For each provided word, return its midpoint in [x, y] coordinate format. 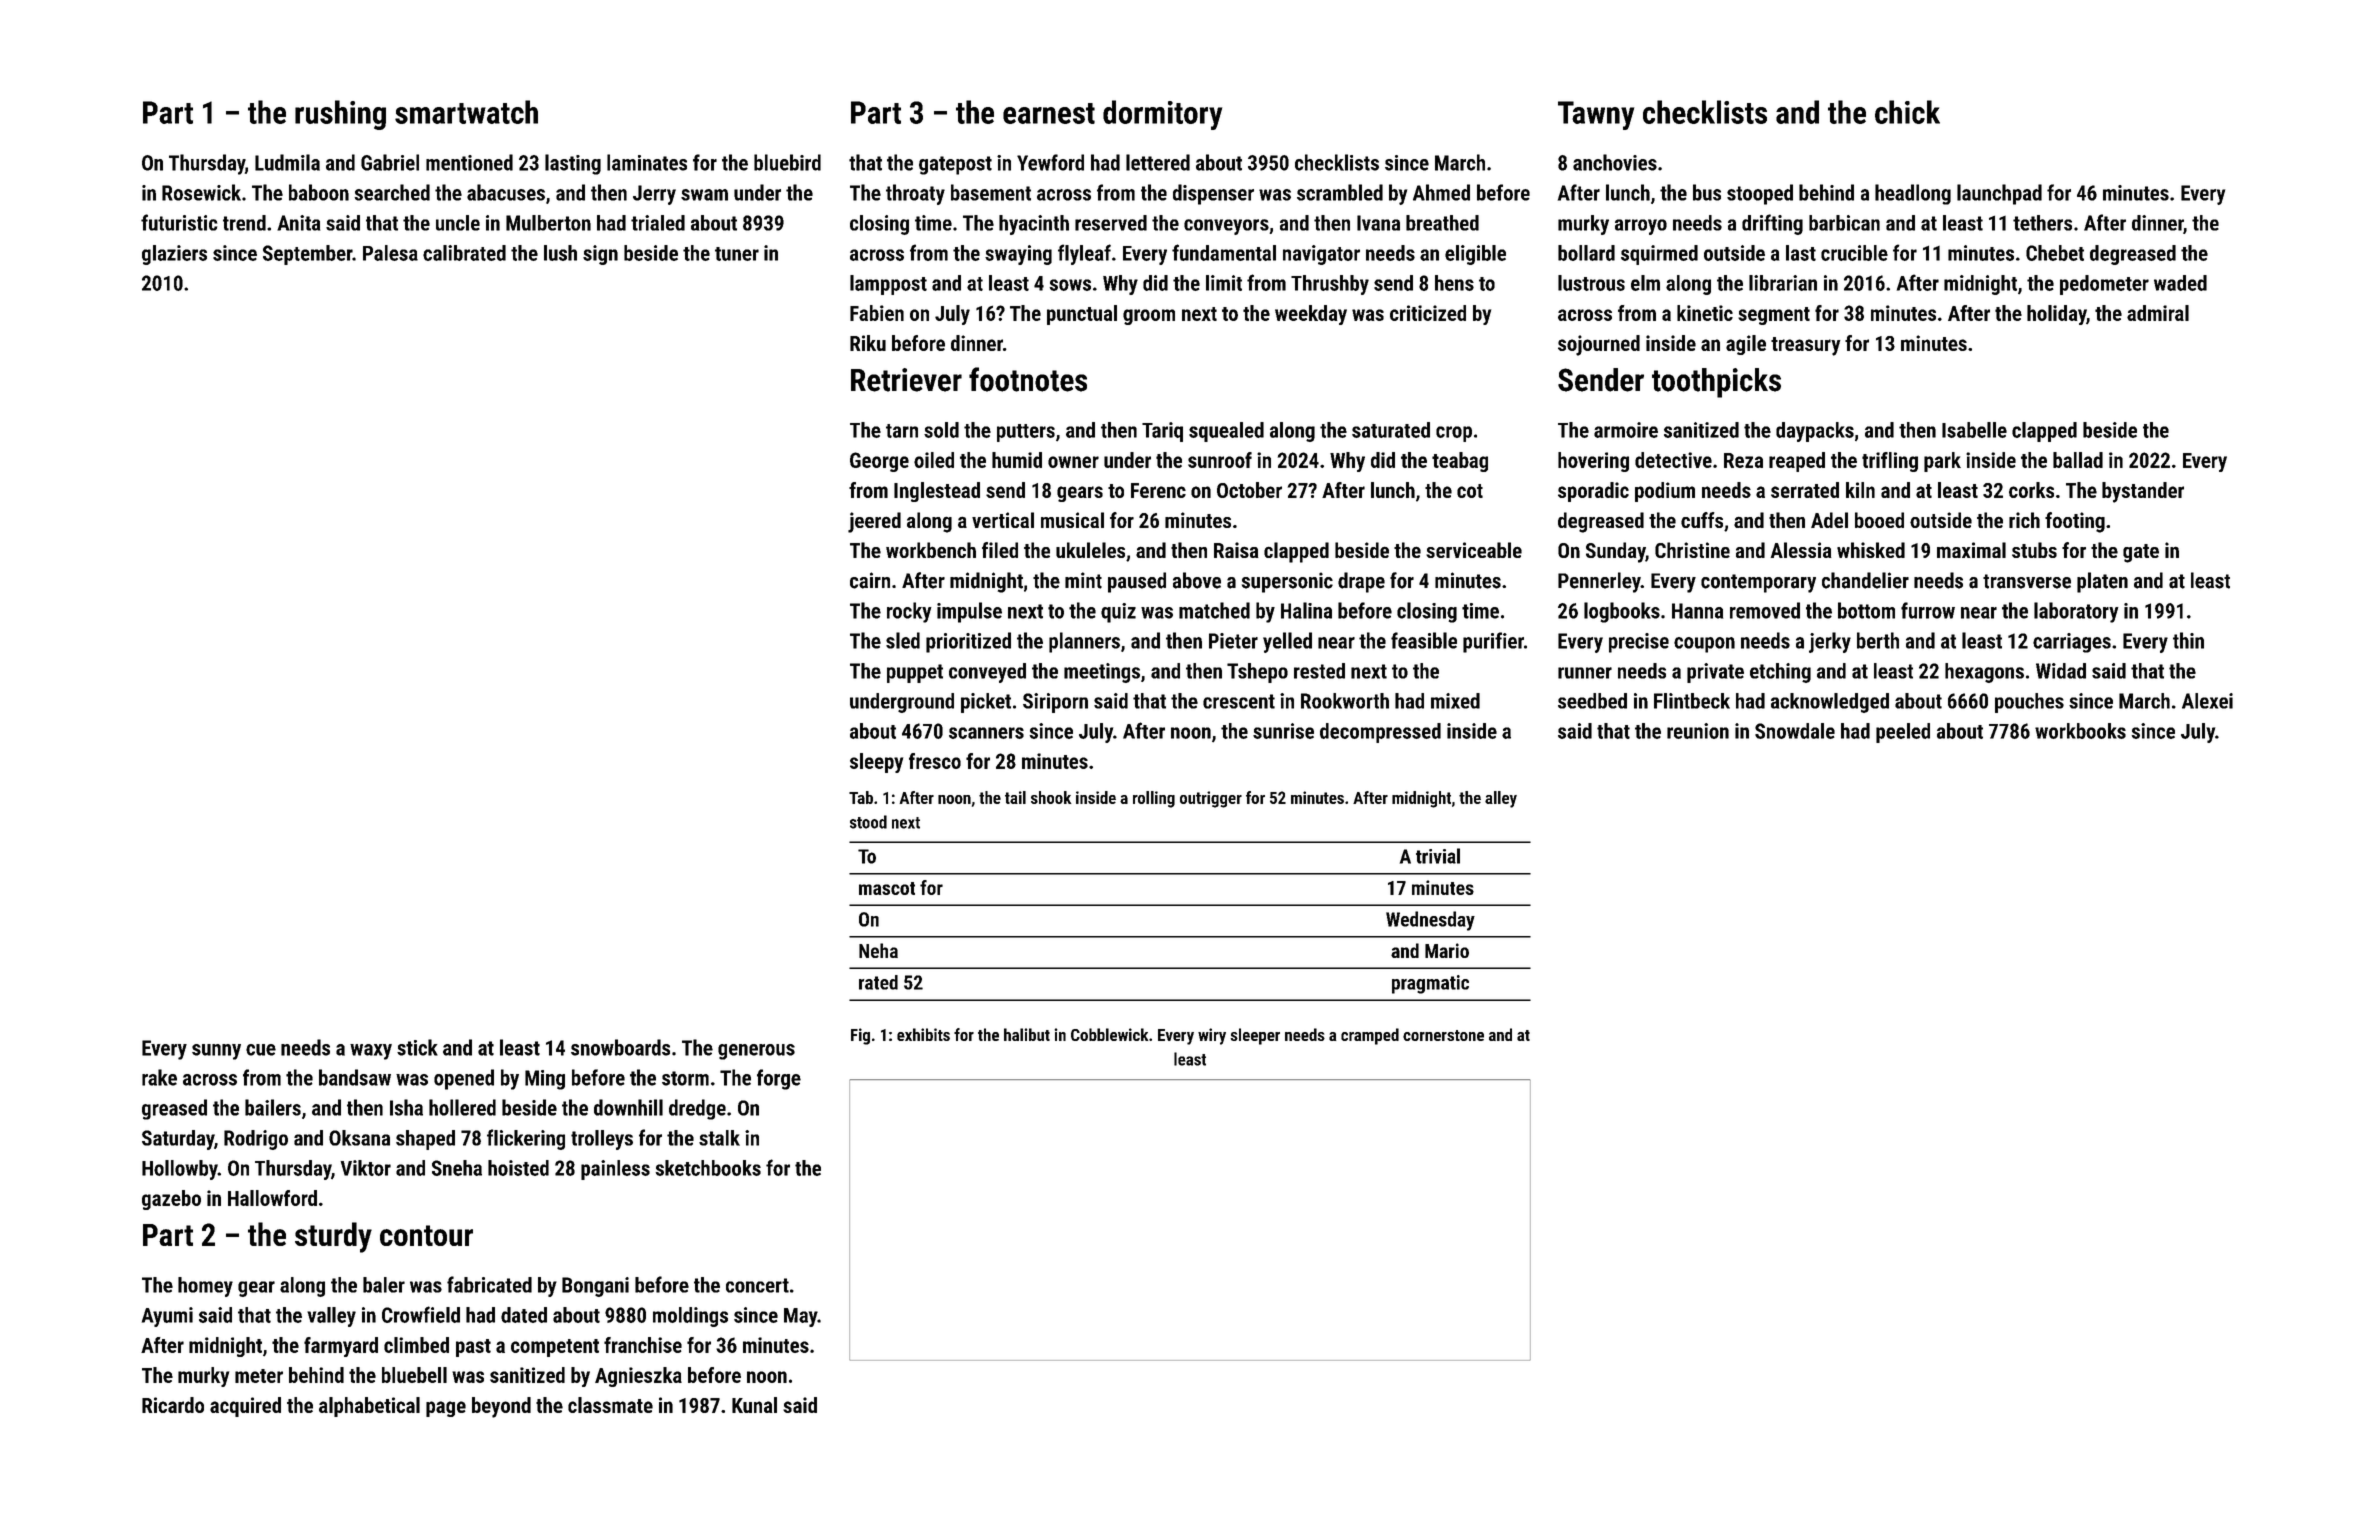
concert [757, 1285]
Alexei [2207, 701]
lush [560, 253]
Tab [861, 797]
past [473, 1348]
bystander [2143, 492]
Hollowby [180, 1170]
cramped [1370, 1036]
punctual [1082, 315]
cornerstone [1443, 1035]
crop [1454, 434]
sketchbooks [708, 1168]
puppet [915, 673]
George [879, 462]
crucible [1854, 253]
